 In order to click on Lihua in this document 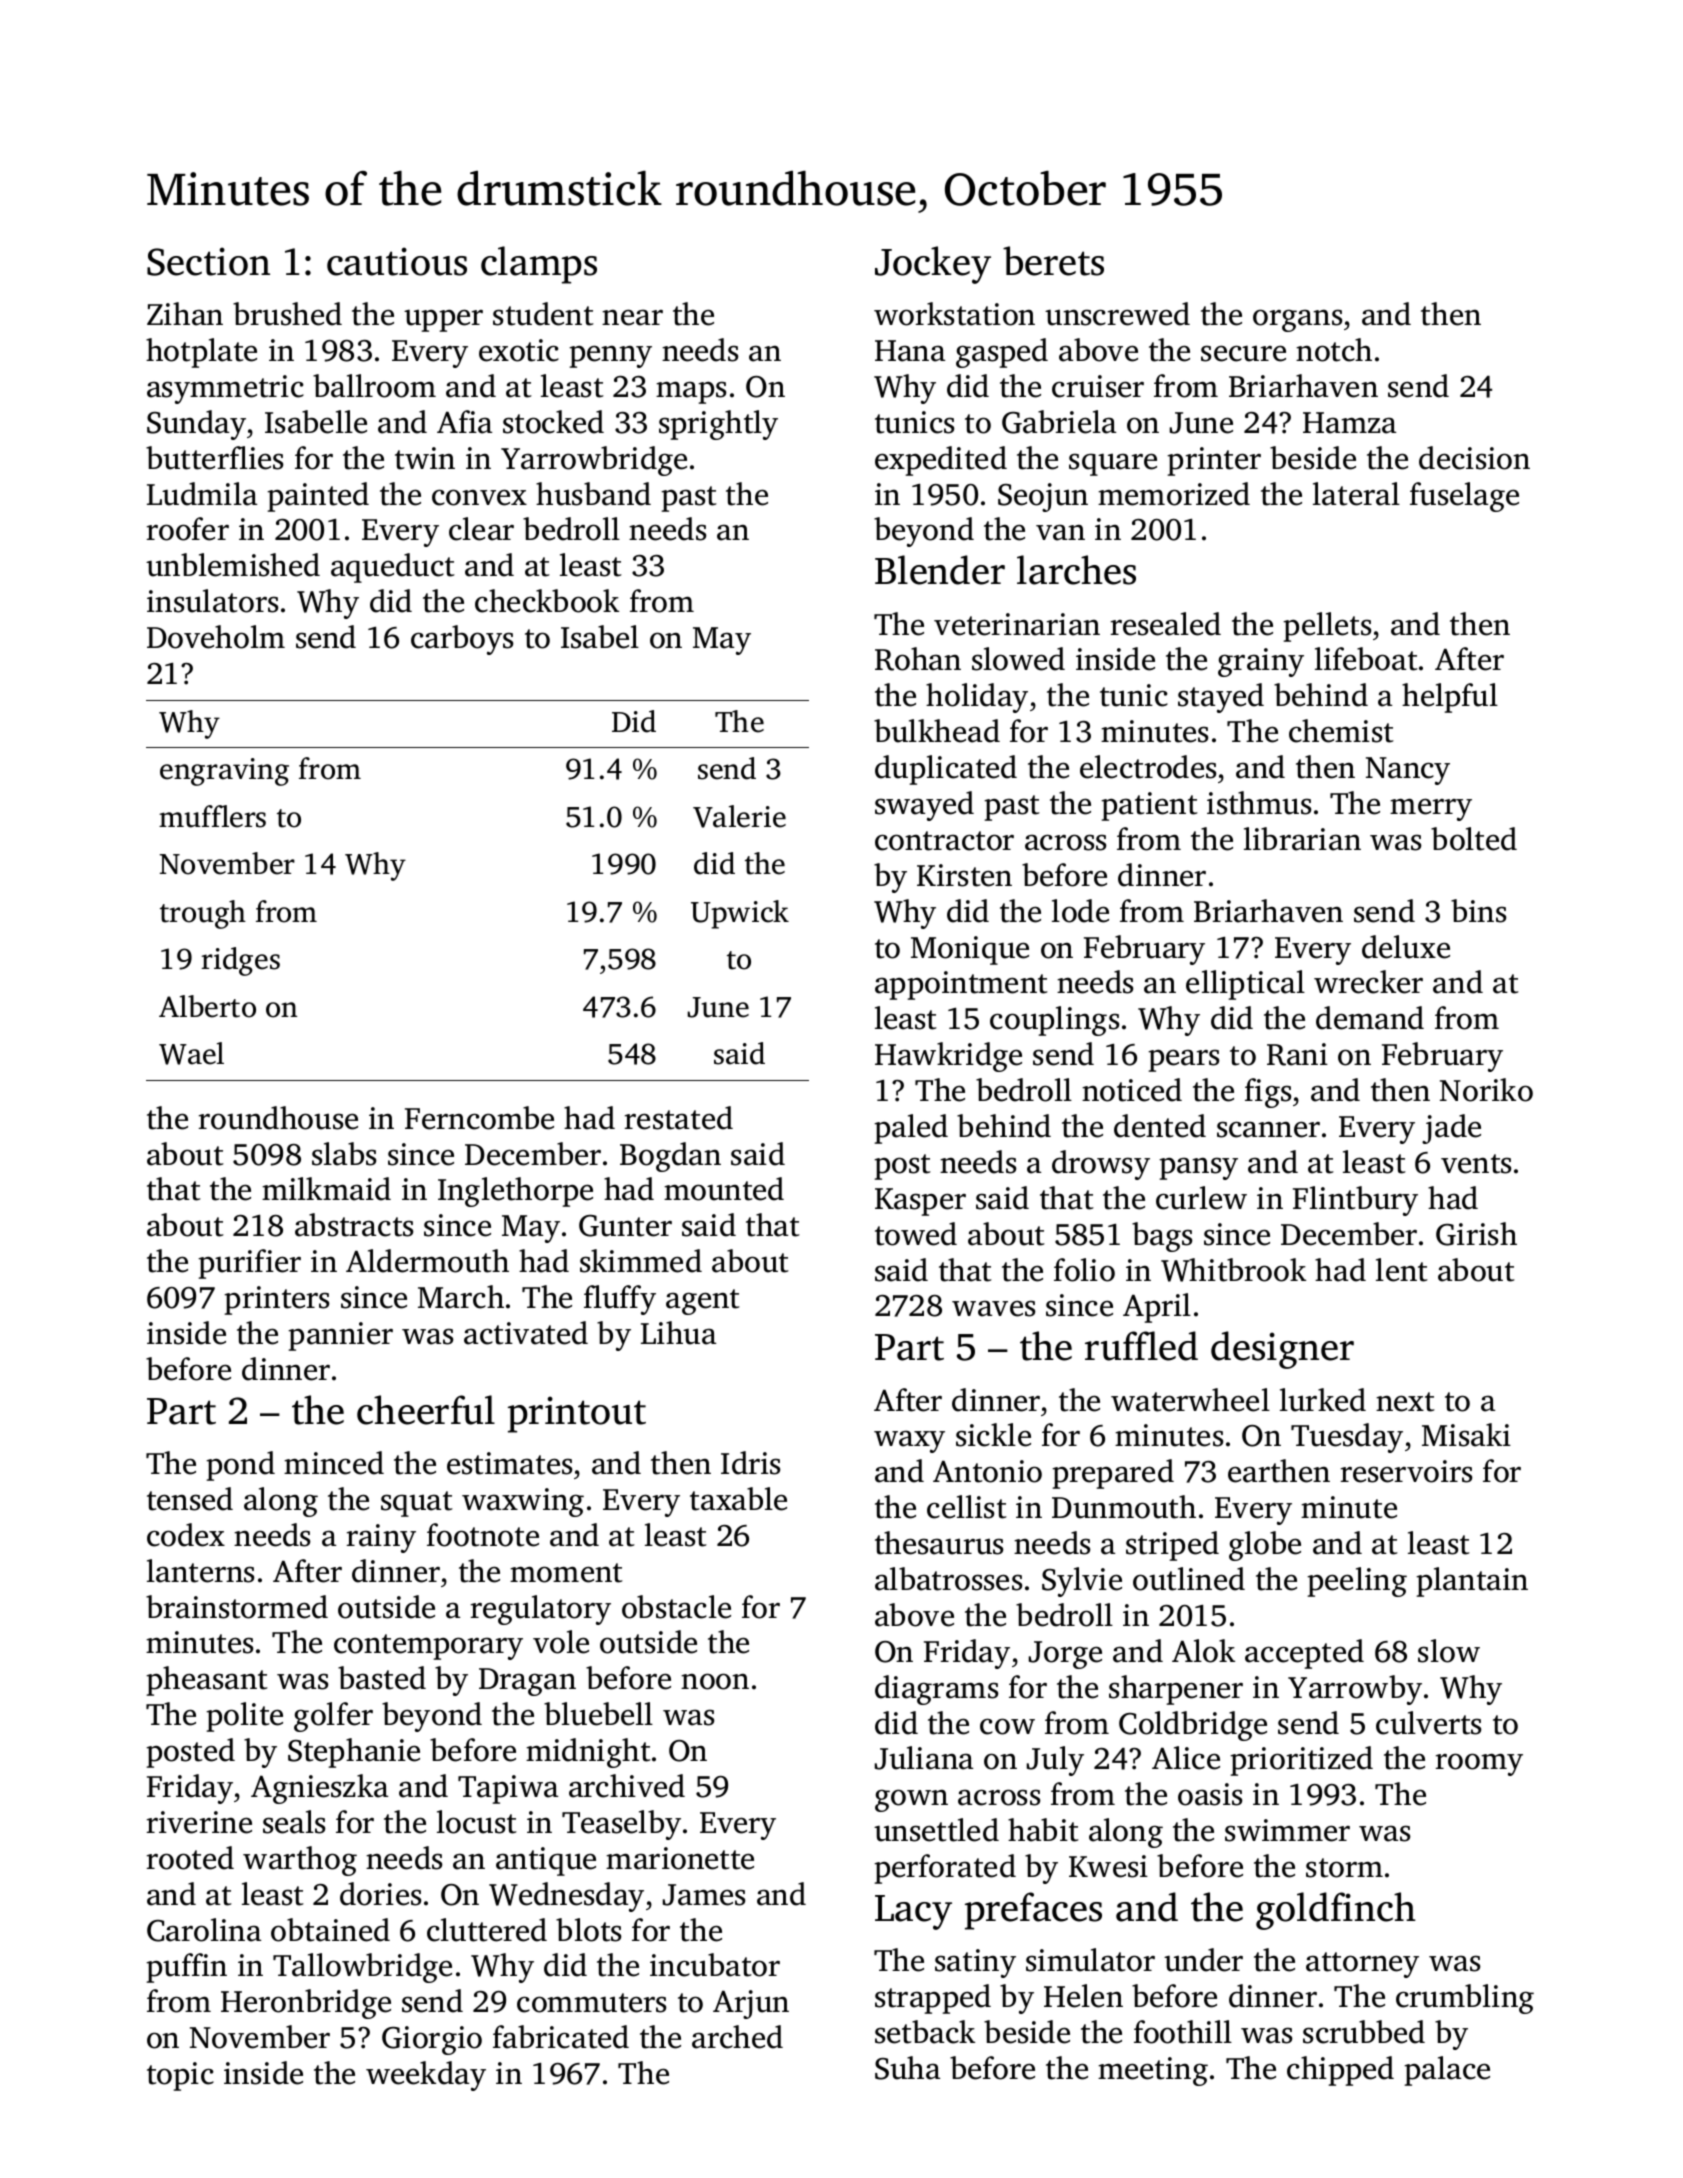, I will do `click(678, 1333)`.
